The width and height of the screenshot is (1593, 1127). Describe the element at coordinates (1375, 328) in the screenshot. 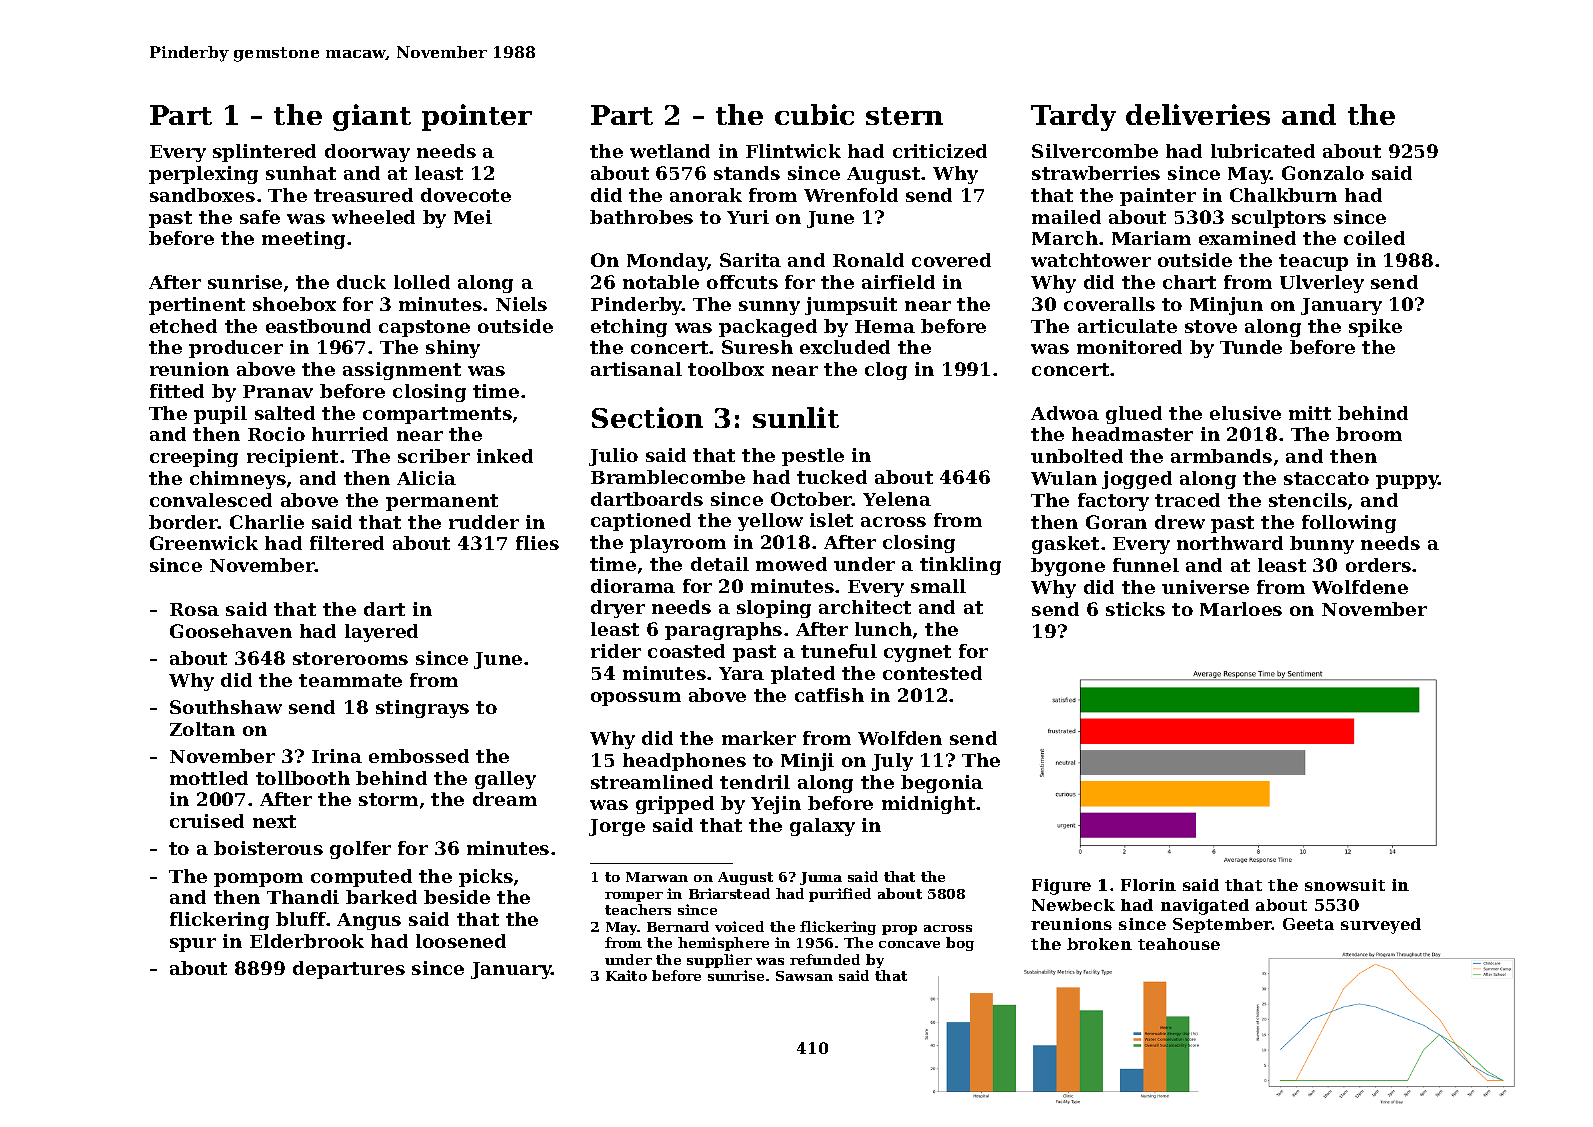

I see `spike` at that location.
